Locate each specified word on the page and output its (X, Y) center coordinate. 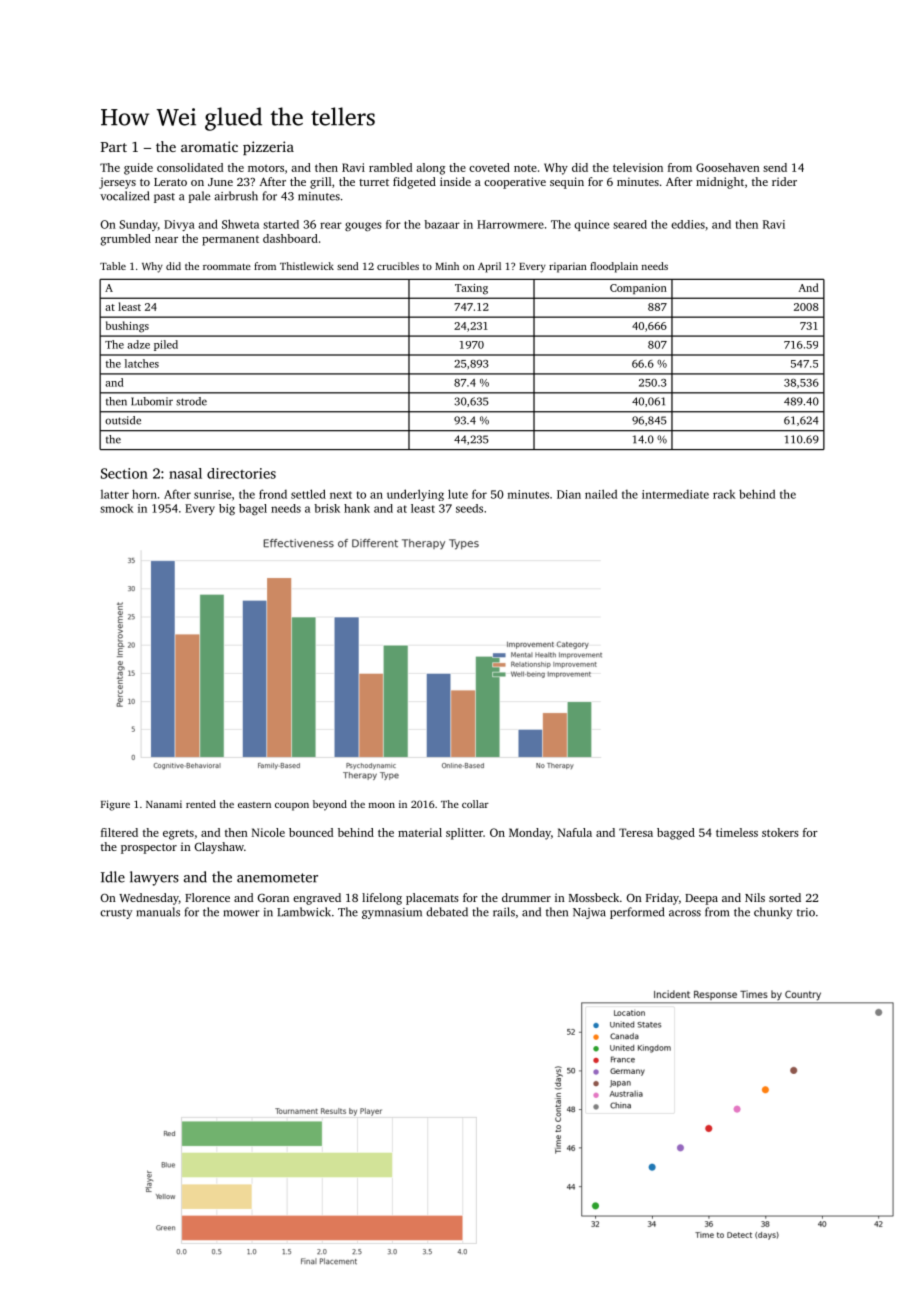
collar (475, 804)
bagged (676, 834)
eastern (254, 805)
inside (455, 181)
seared (630, 224)
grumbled (125, 240)
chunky (773, 913)
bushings (127, 327)
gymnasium (392, 913)
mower (241, 913)
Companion (638, 289)
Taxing (471, 289)
